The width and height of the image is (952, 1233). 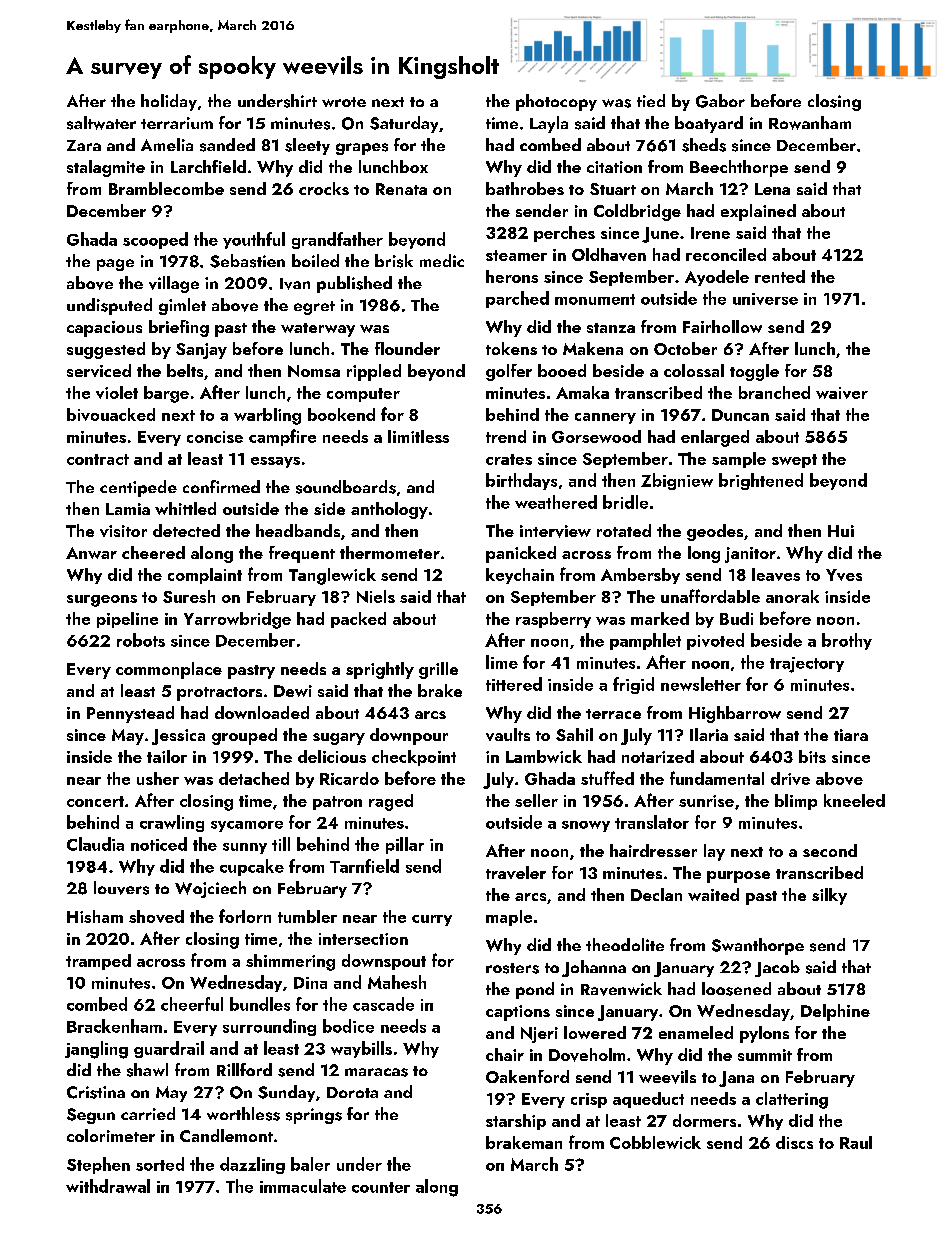 What do you see at coordinates (780, 276) in the image?
I see `rented` at bounding box center [780, 276].
